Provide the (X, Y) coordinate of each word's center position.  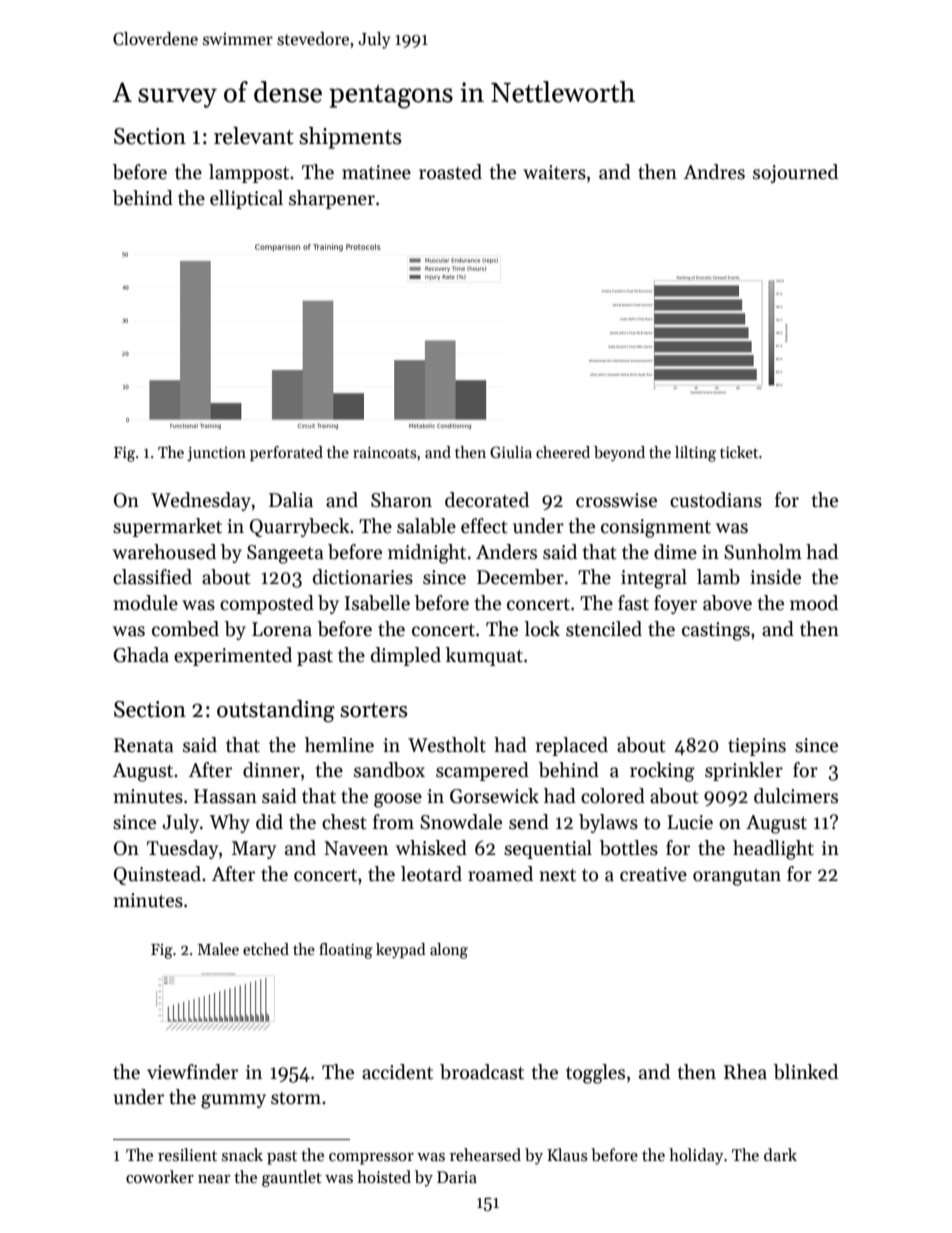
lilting (695, 454)
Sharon (401, 500)
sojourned (795, 173)
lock (542, 629)
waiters (554, 172)
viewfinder (192, 1072)
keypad (401, 951)
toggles (595, 1074)
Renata (144, 745)
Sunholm (763, 552)
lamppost (249, 173)
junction (216, 454)
